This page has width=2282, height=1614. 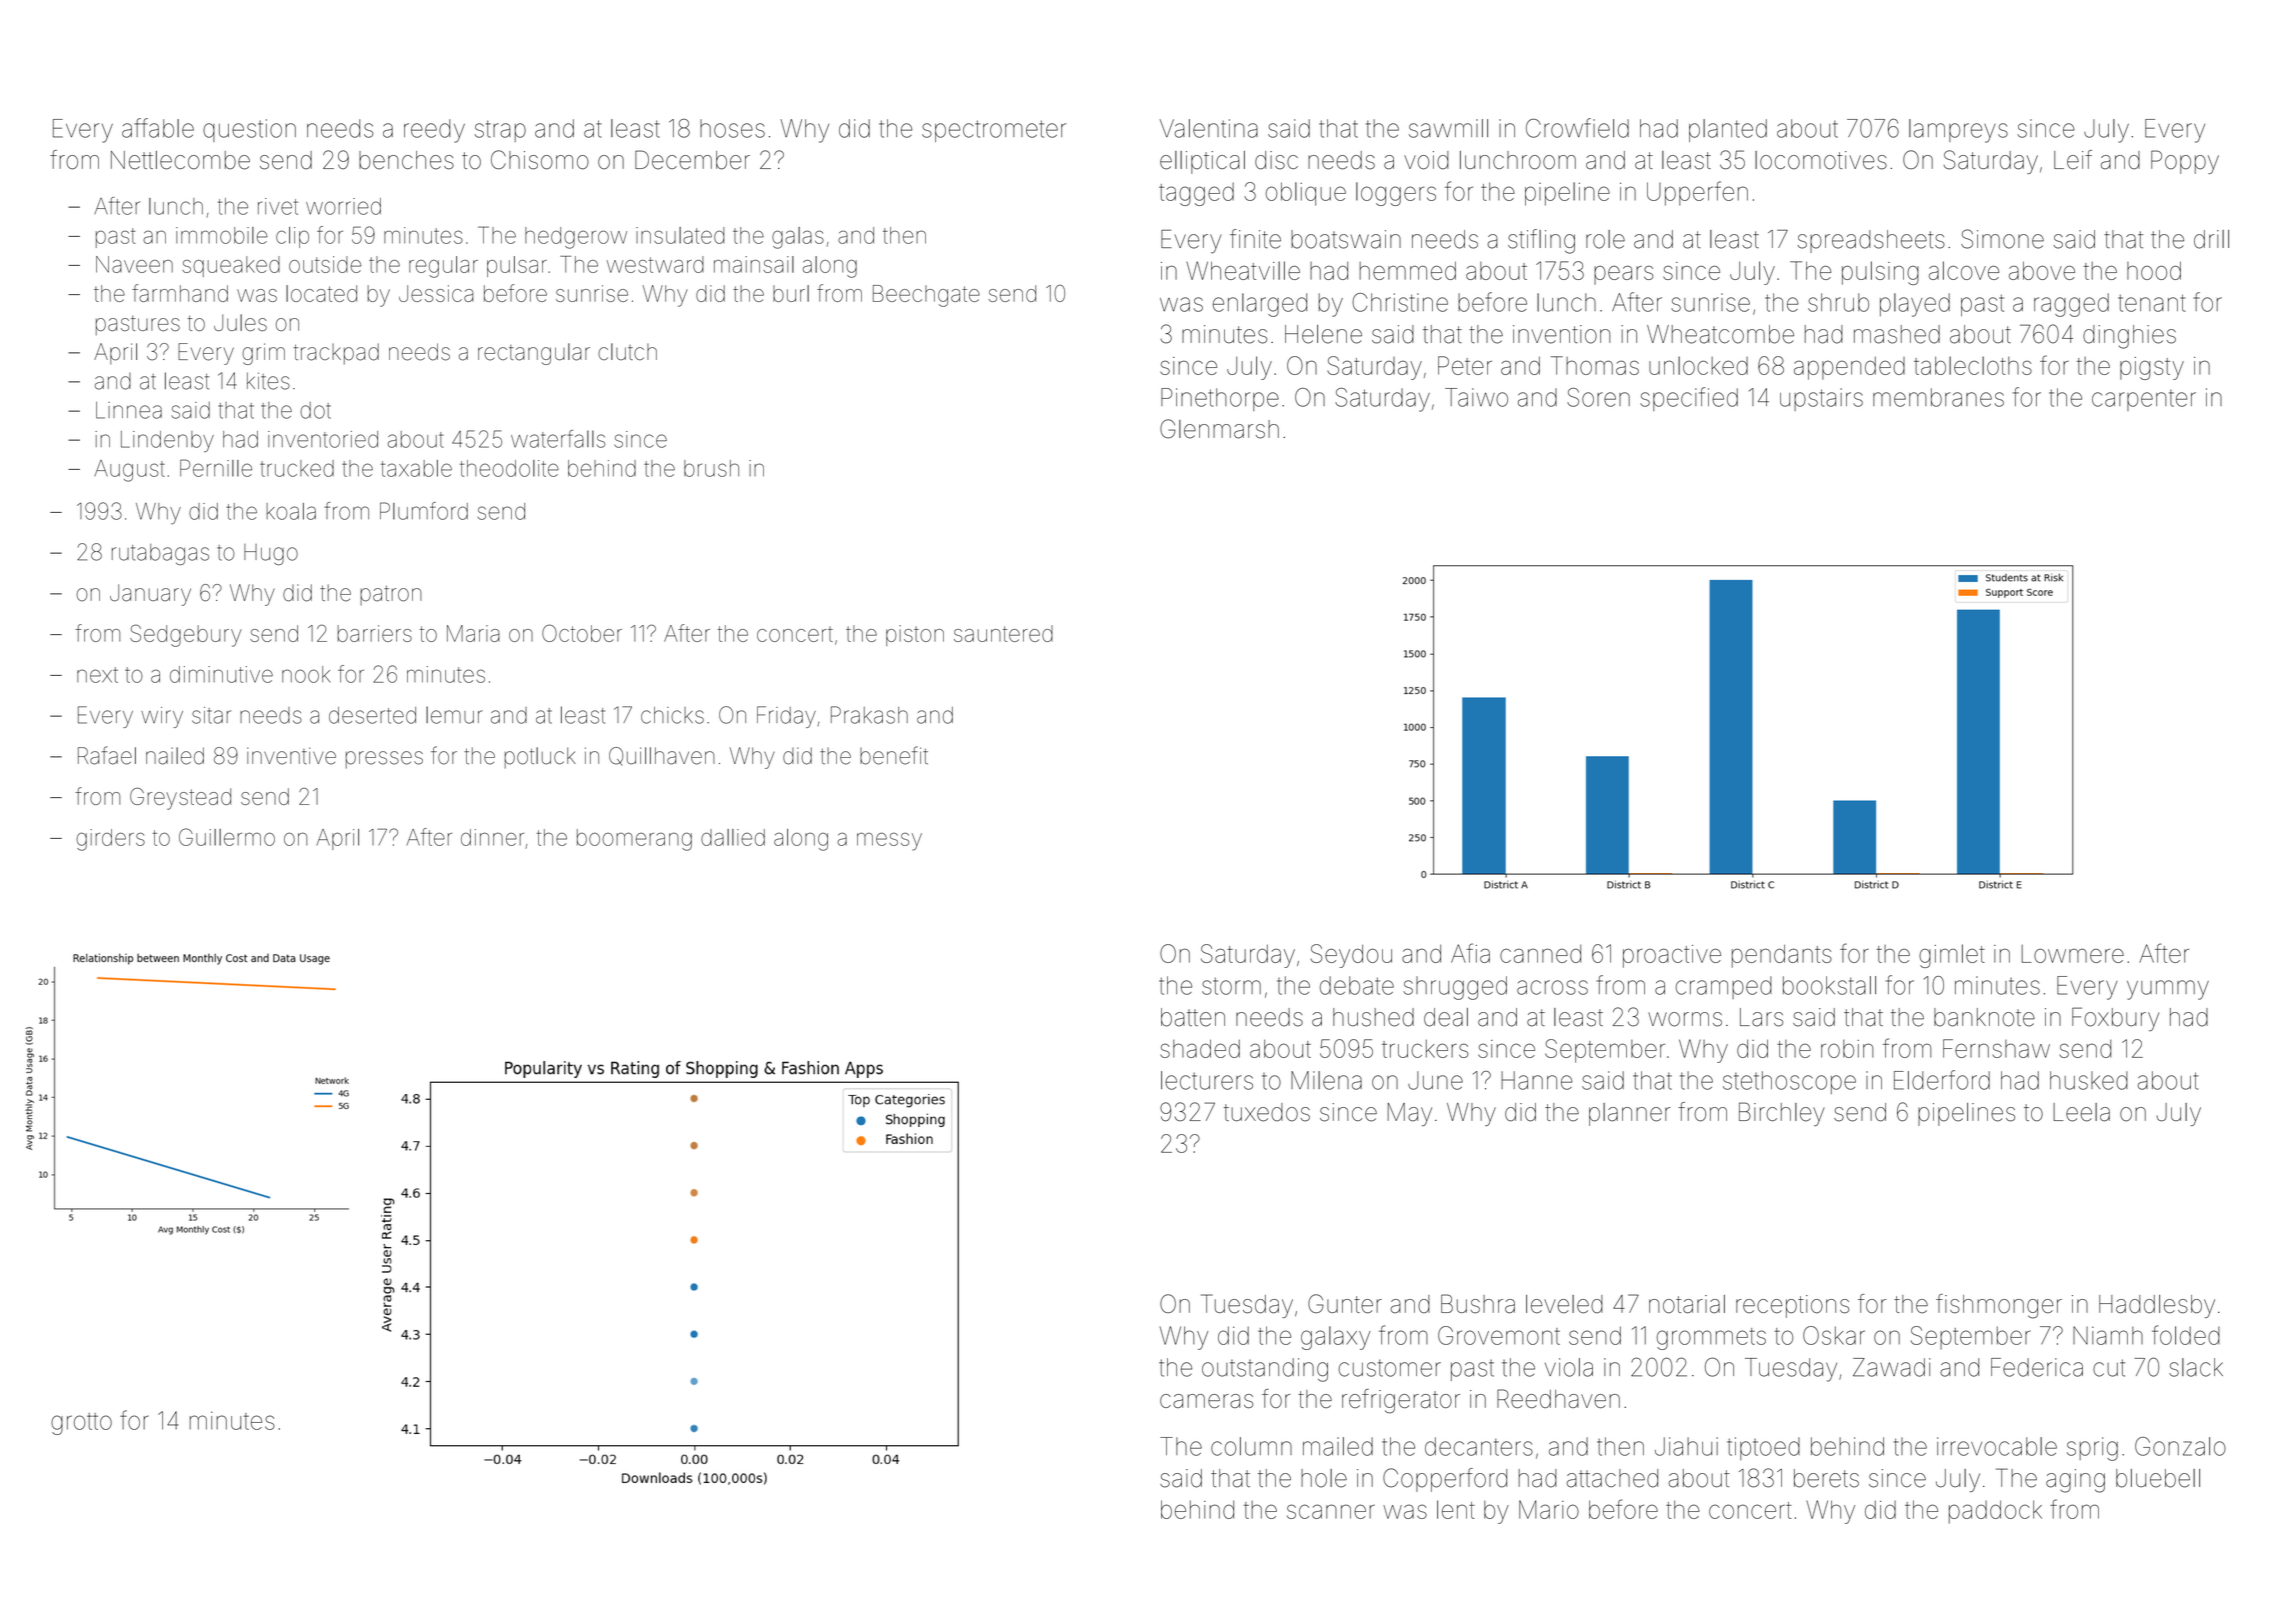 What do you see at coordinates (81, 1424) in the page?
I see `grotto` at bounding box center [81, 1424].
